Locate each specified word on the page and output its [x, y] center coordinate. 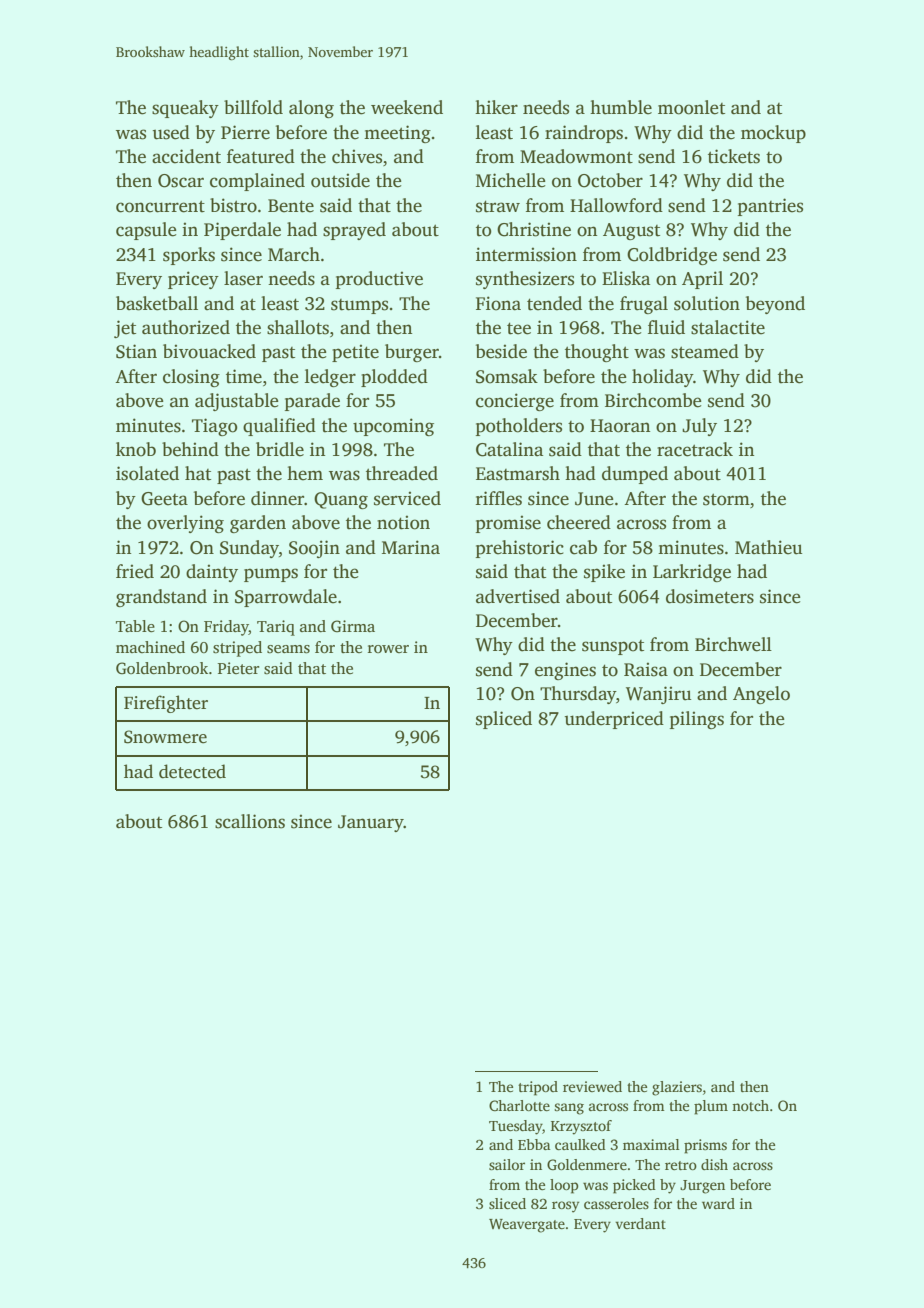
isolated [147, 473]
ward [718, 1203]
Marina [411, 547]
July [699, 427]
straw [498, 206]
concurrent [160, 206]
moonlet [691, 107]
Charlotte [519, 1105]
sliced [507, 1203]
